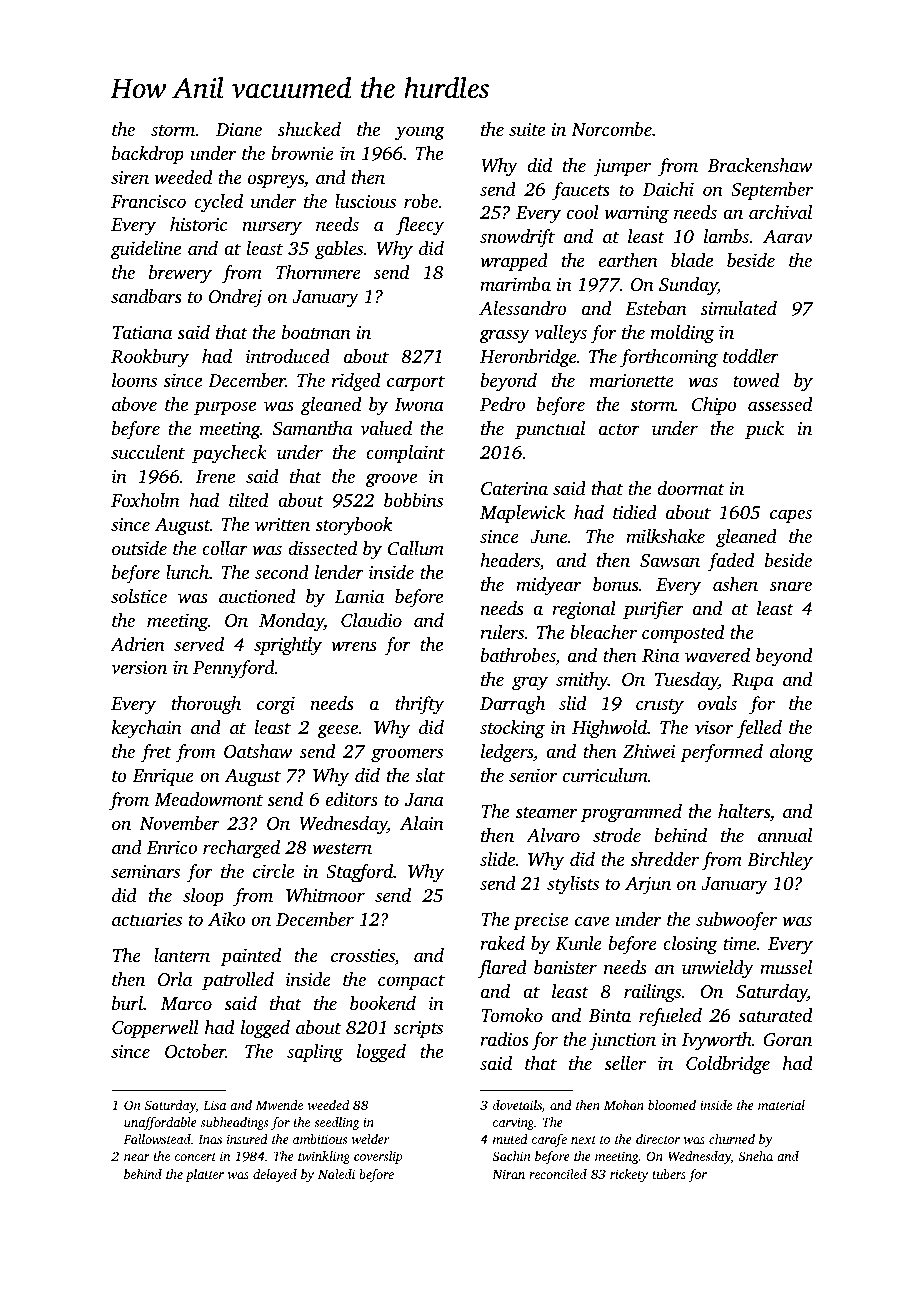 The width and height of the screenshot is (924, 1314). I want to click on Orla, so click(175, 979).
